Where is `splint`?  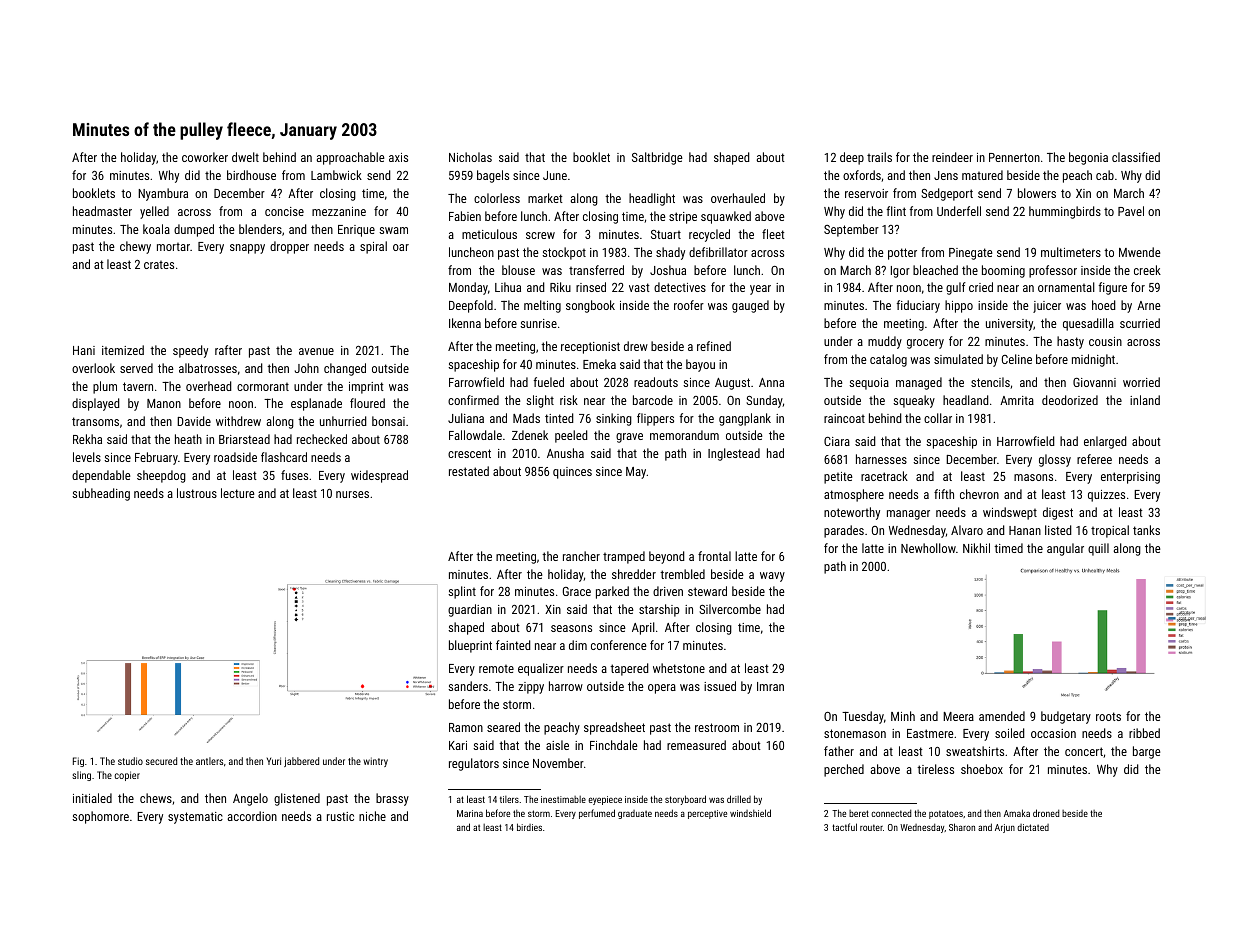
splint is located at coordinates (462, 592).
